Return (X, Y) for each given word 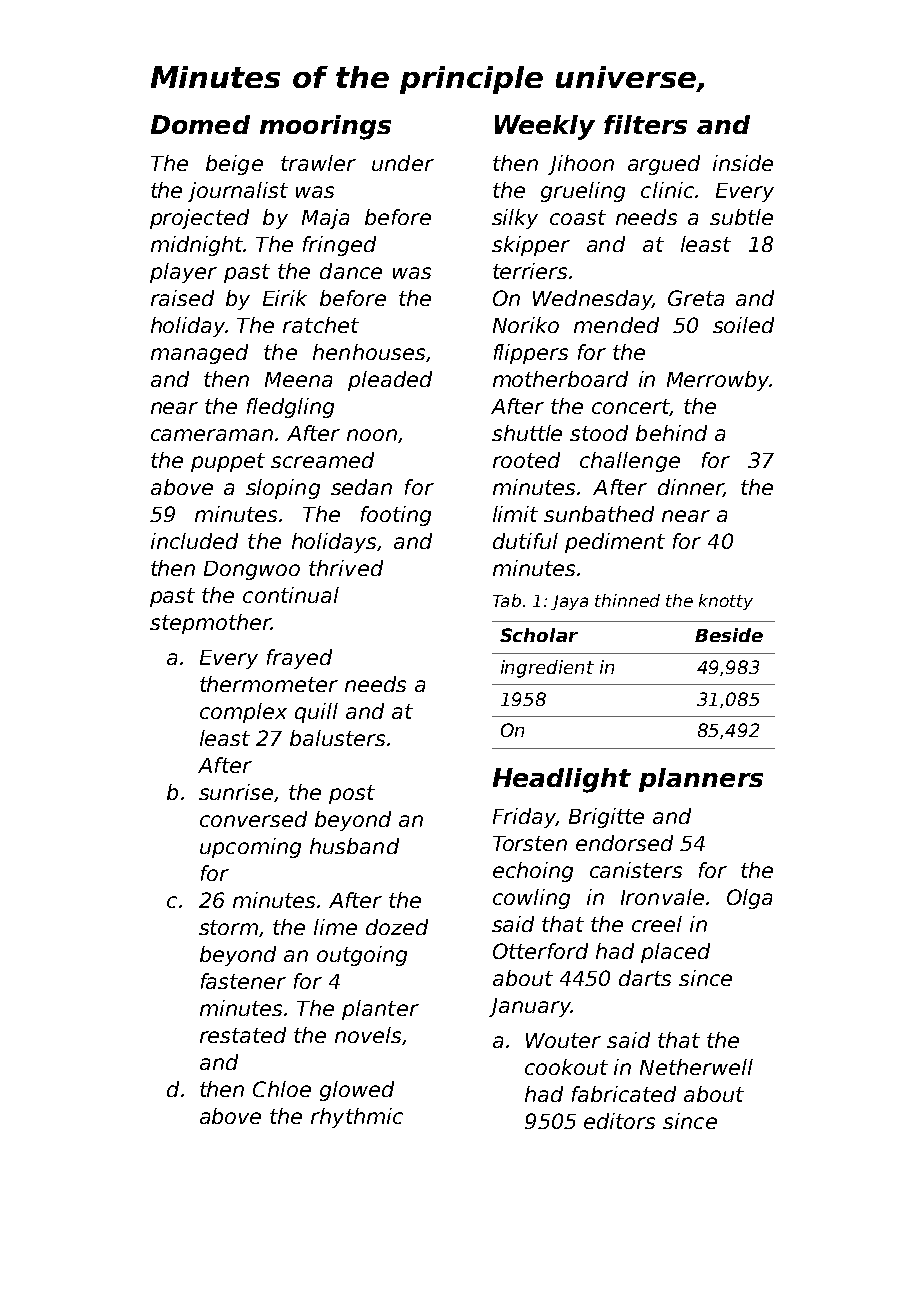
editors (619, 1121)
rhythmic (357, 1118)
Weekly (545, 127)
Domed (200, 124)
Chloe (282, 1089)
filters (645, 124)
